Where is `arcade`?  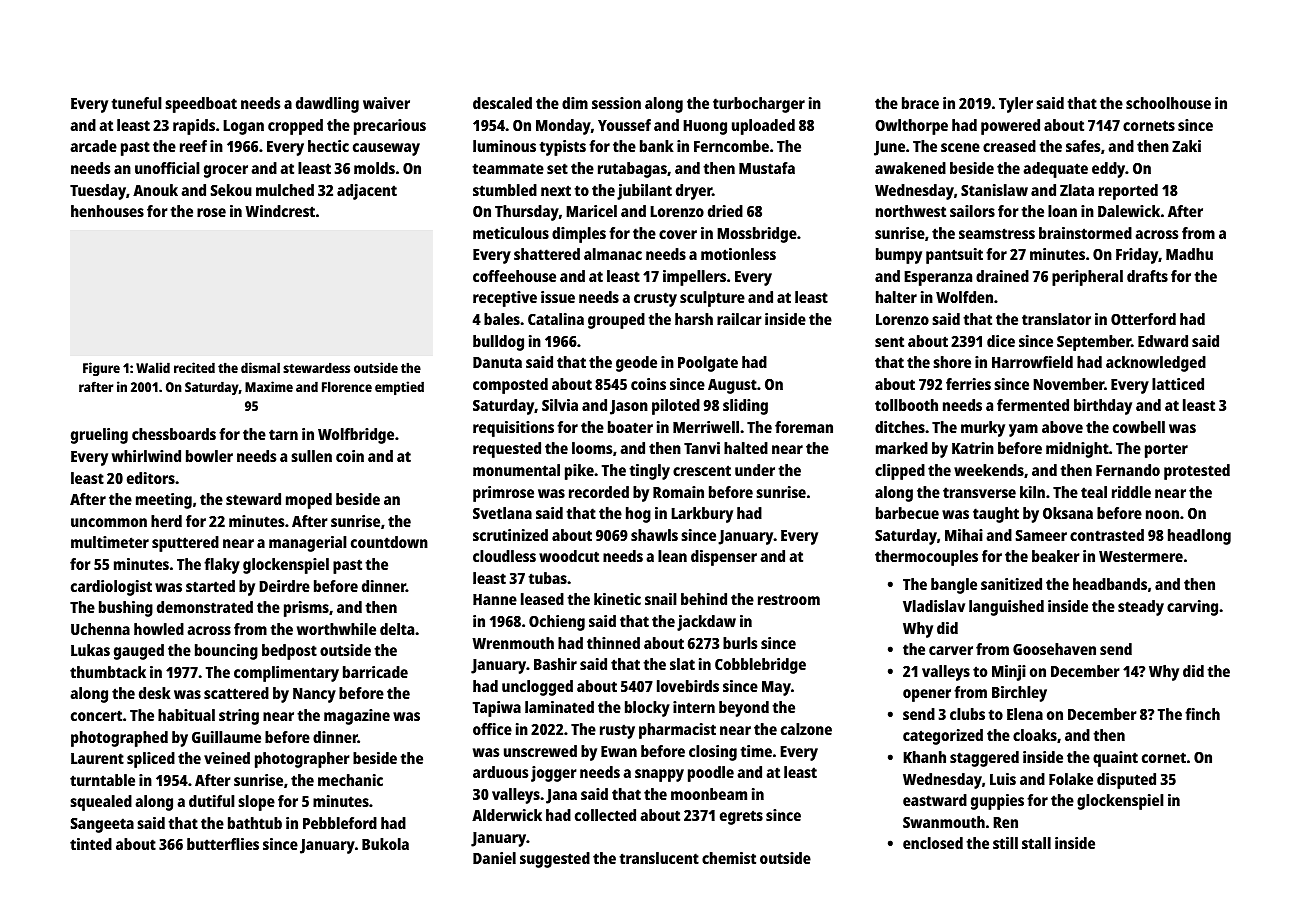 arcade is located at coordinates (93, 146).
